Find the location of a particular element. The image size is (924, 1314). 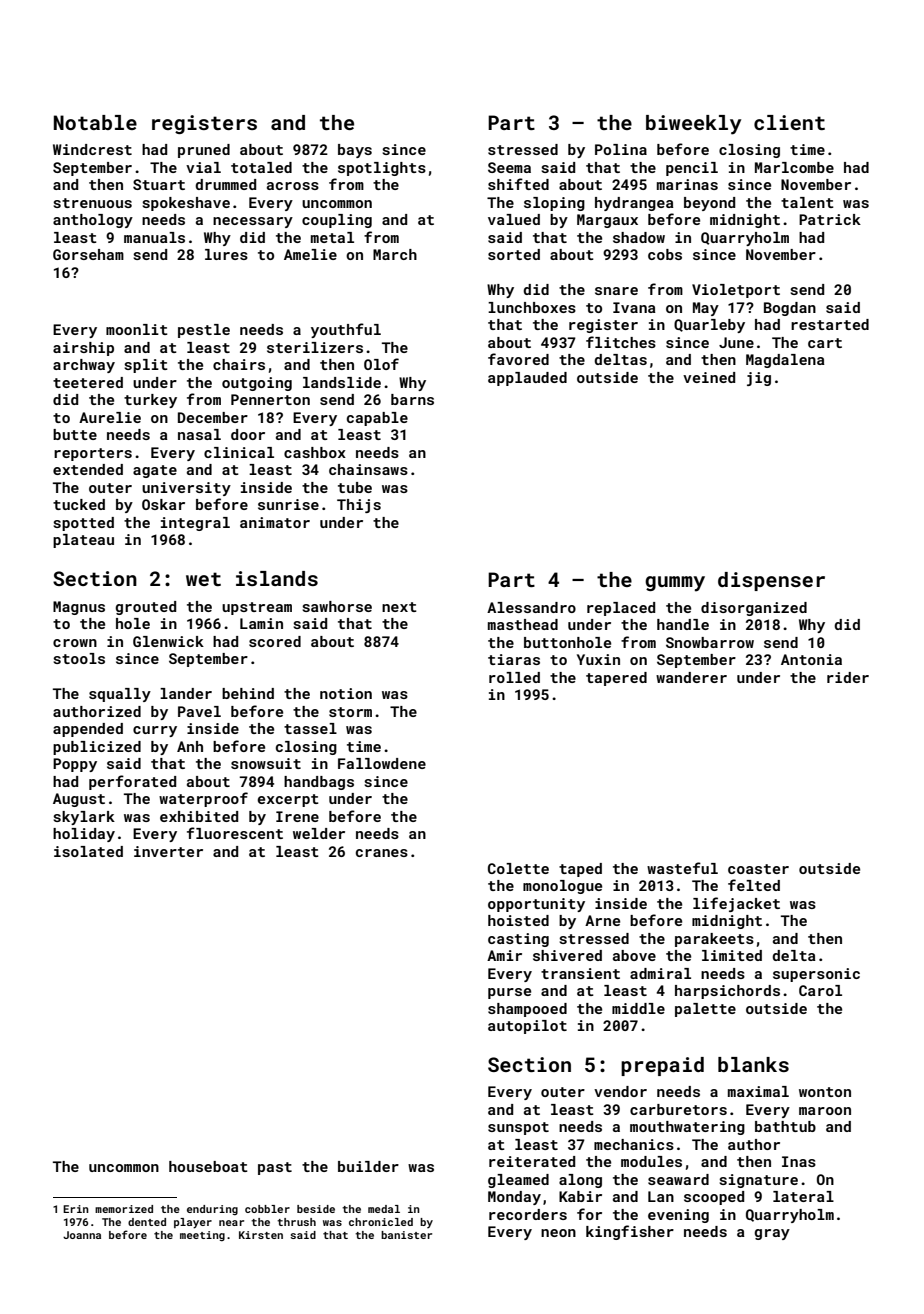

isolated is located at coordinates (88, 851).
